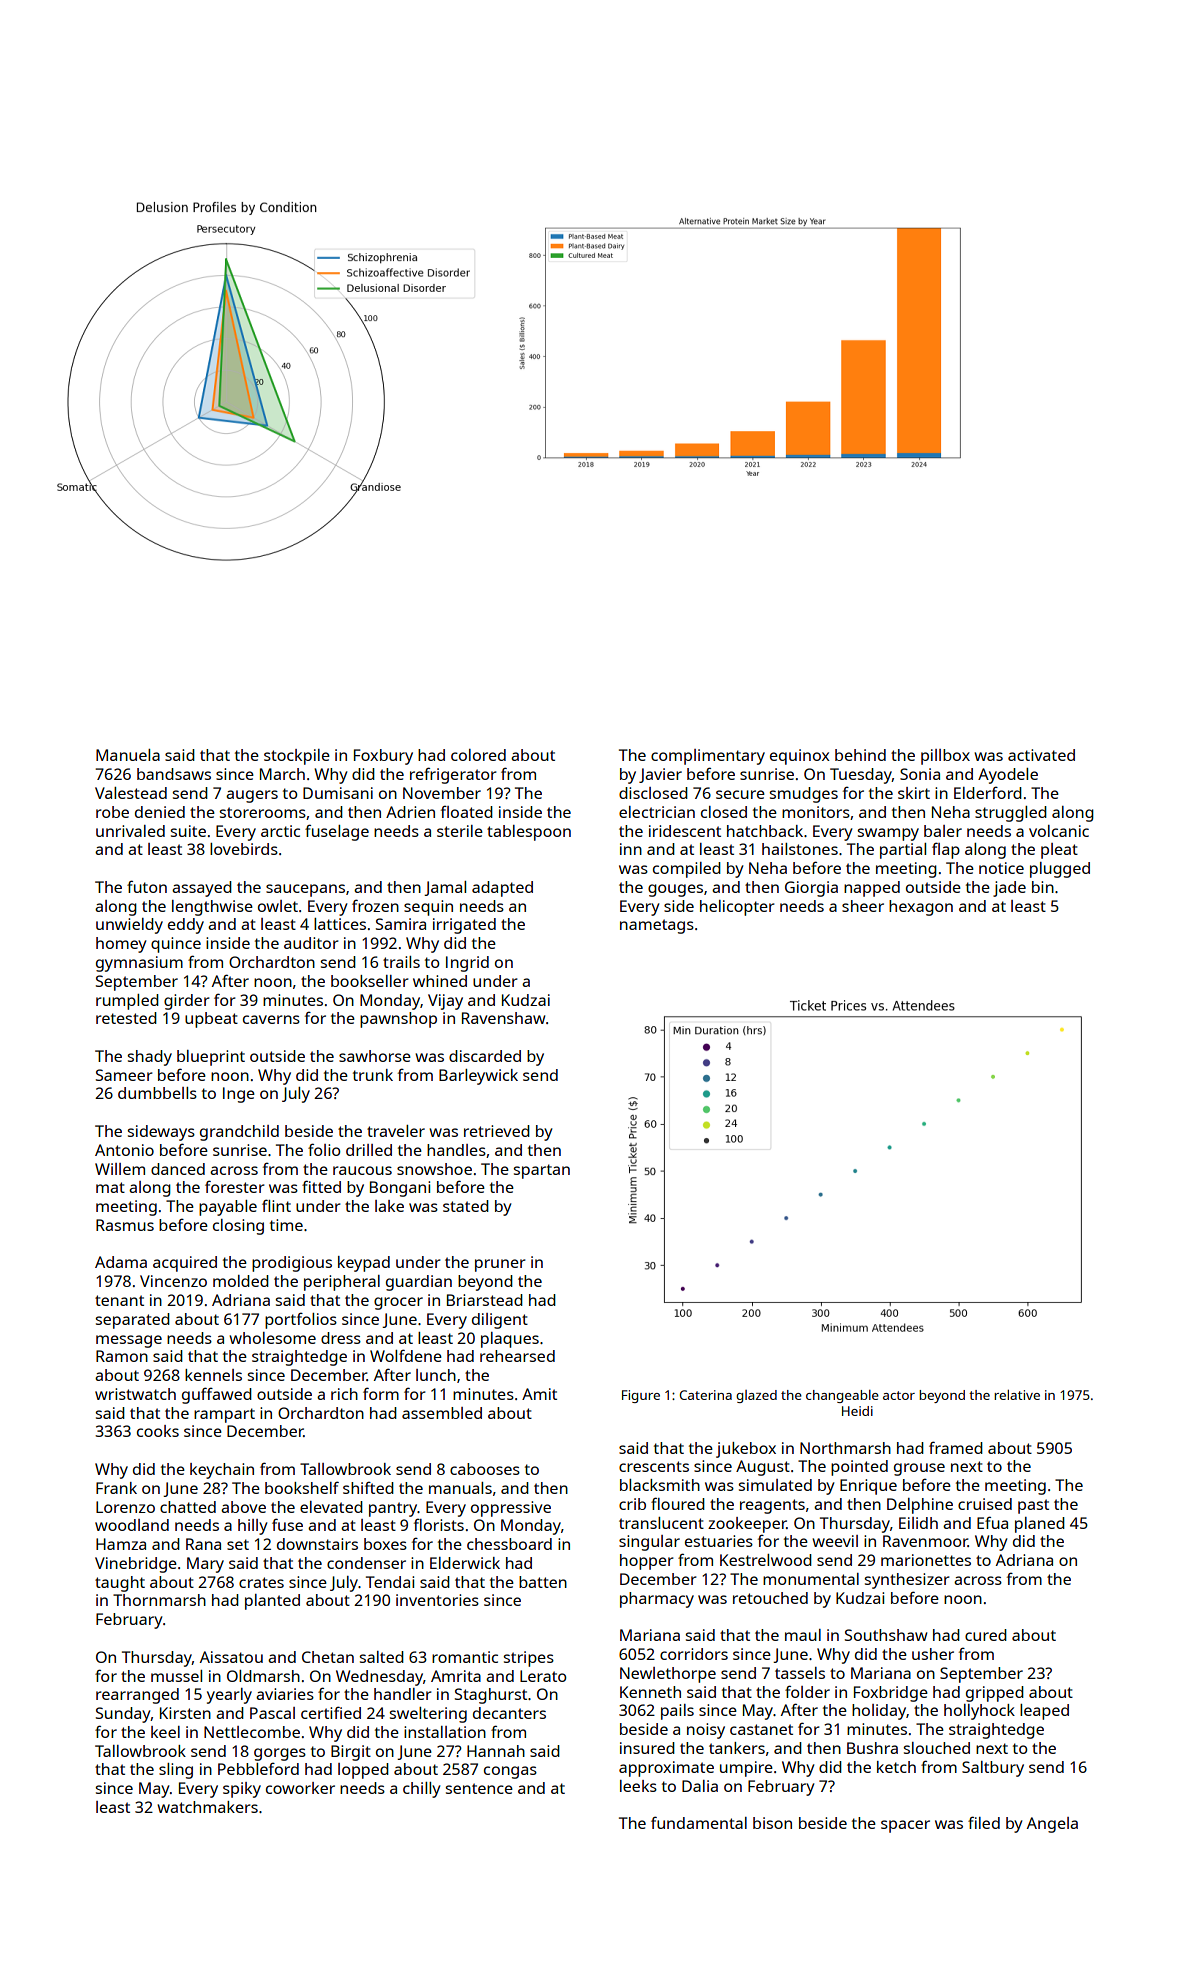  Describe the element at coordinates (868, 1487) in the image. I see `Enrique` at that location.
